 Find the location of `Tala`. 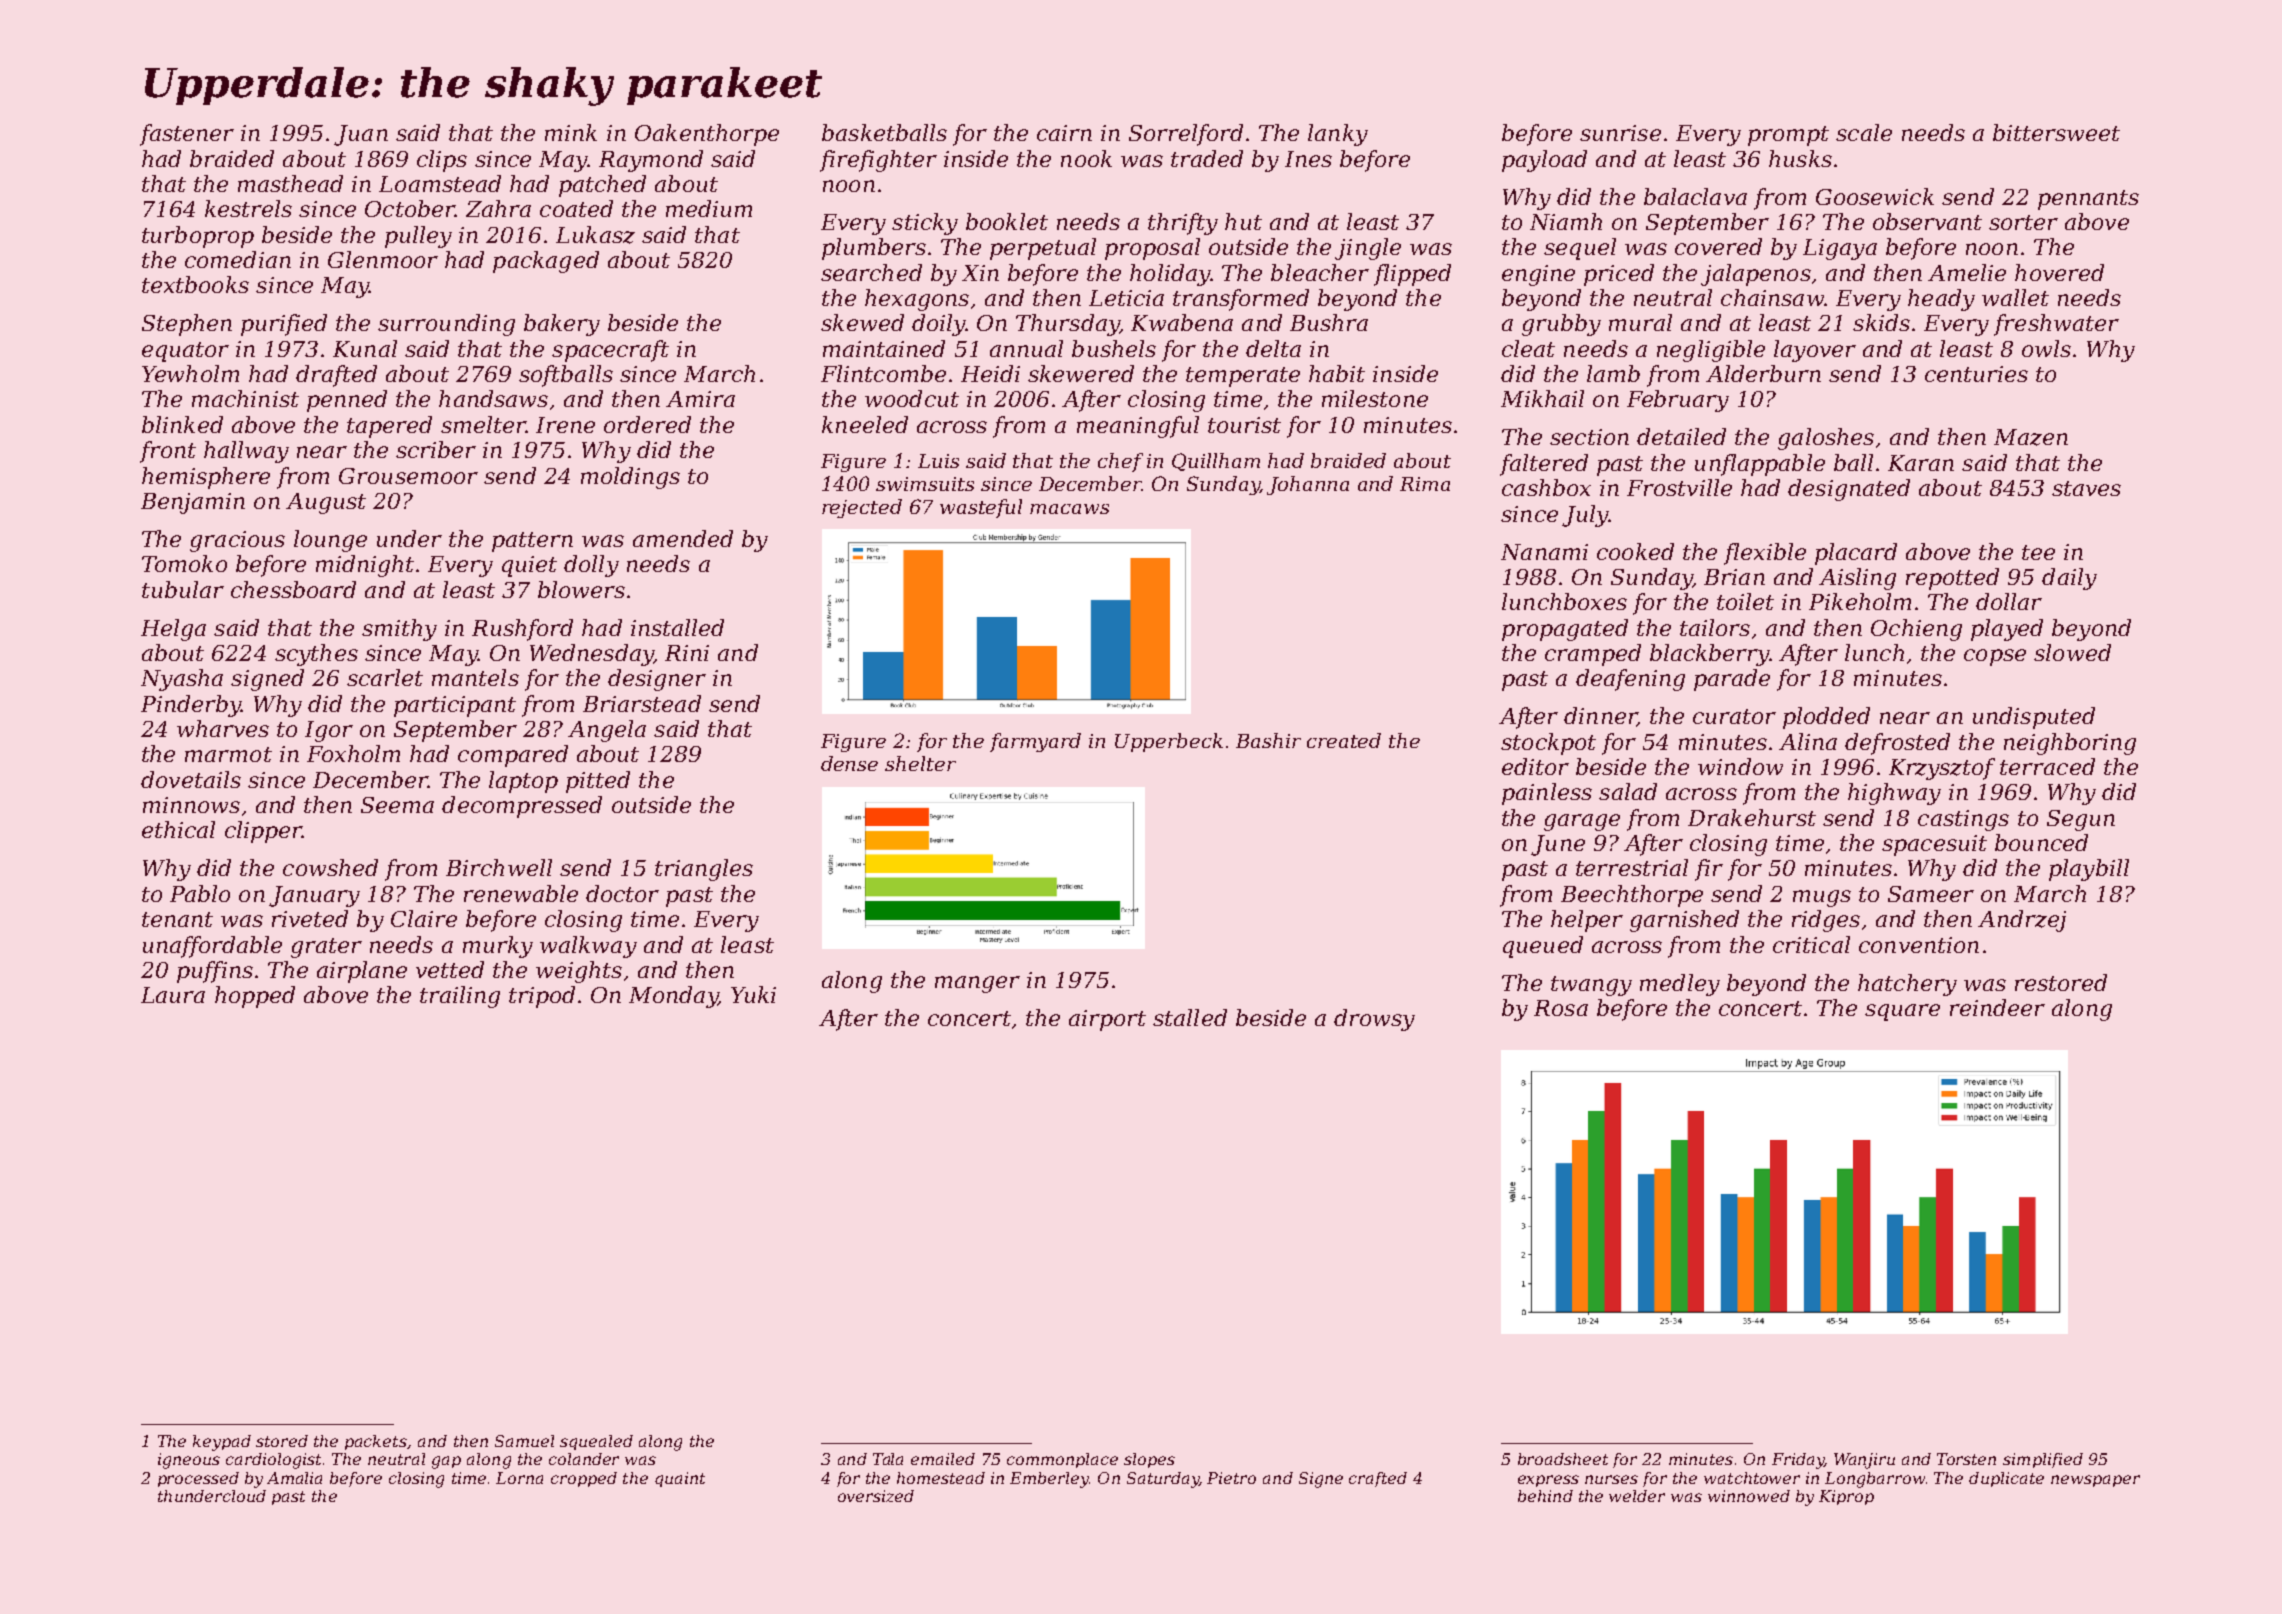

Tala is located at coordinates (888, 1459).
